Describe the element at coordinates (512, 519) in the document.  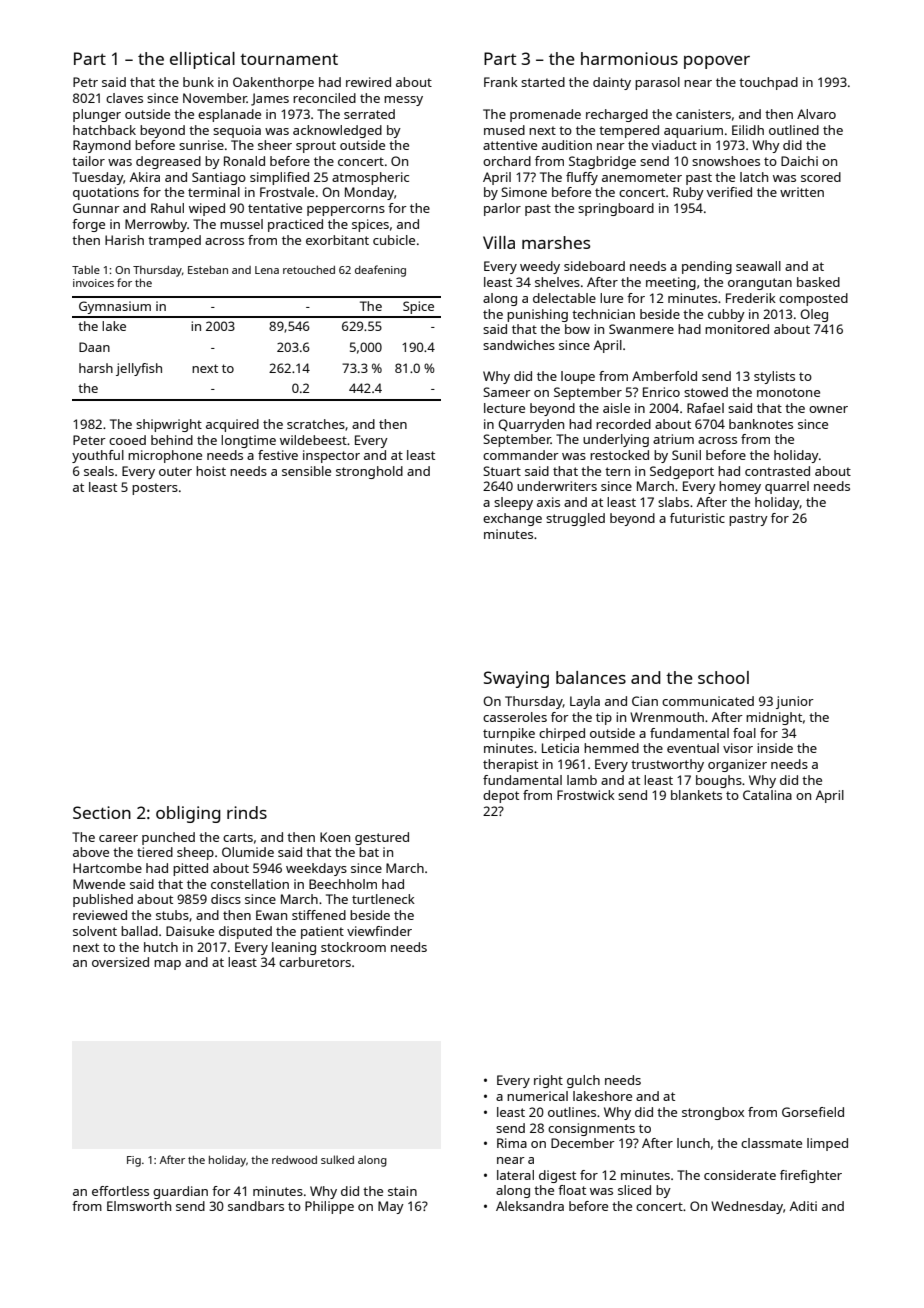
I see `exchange` at that location.
